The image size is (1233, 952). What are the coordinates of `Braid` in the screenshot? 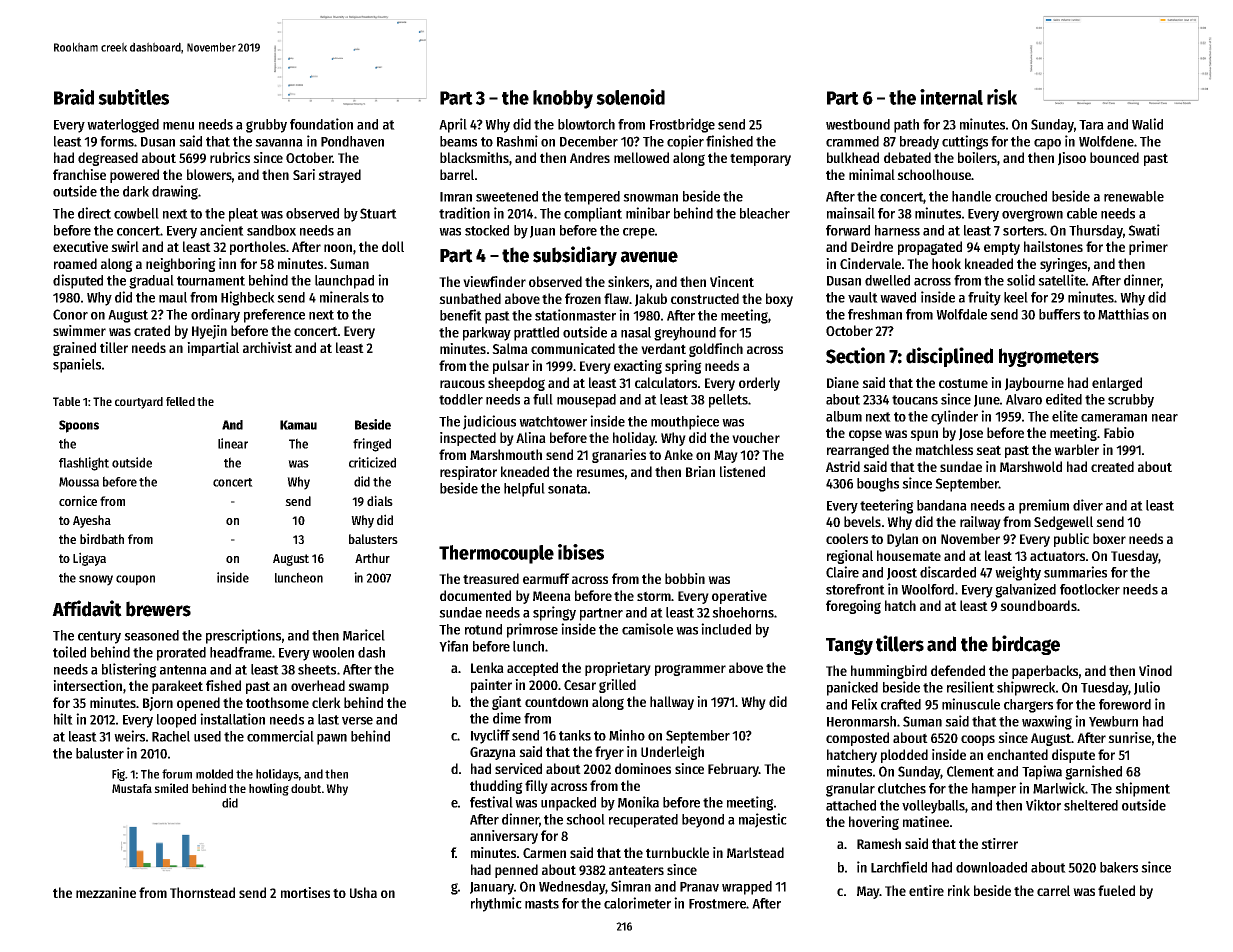 It's located at (74, 97).
